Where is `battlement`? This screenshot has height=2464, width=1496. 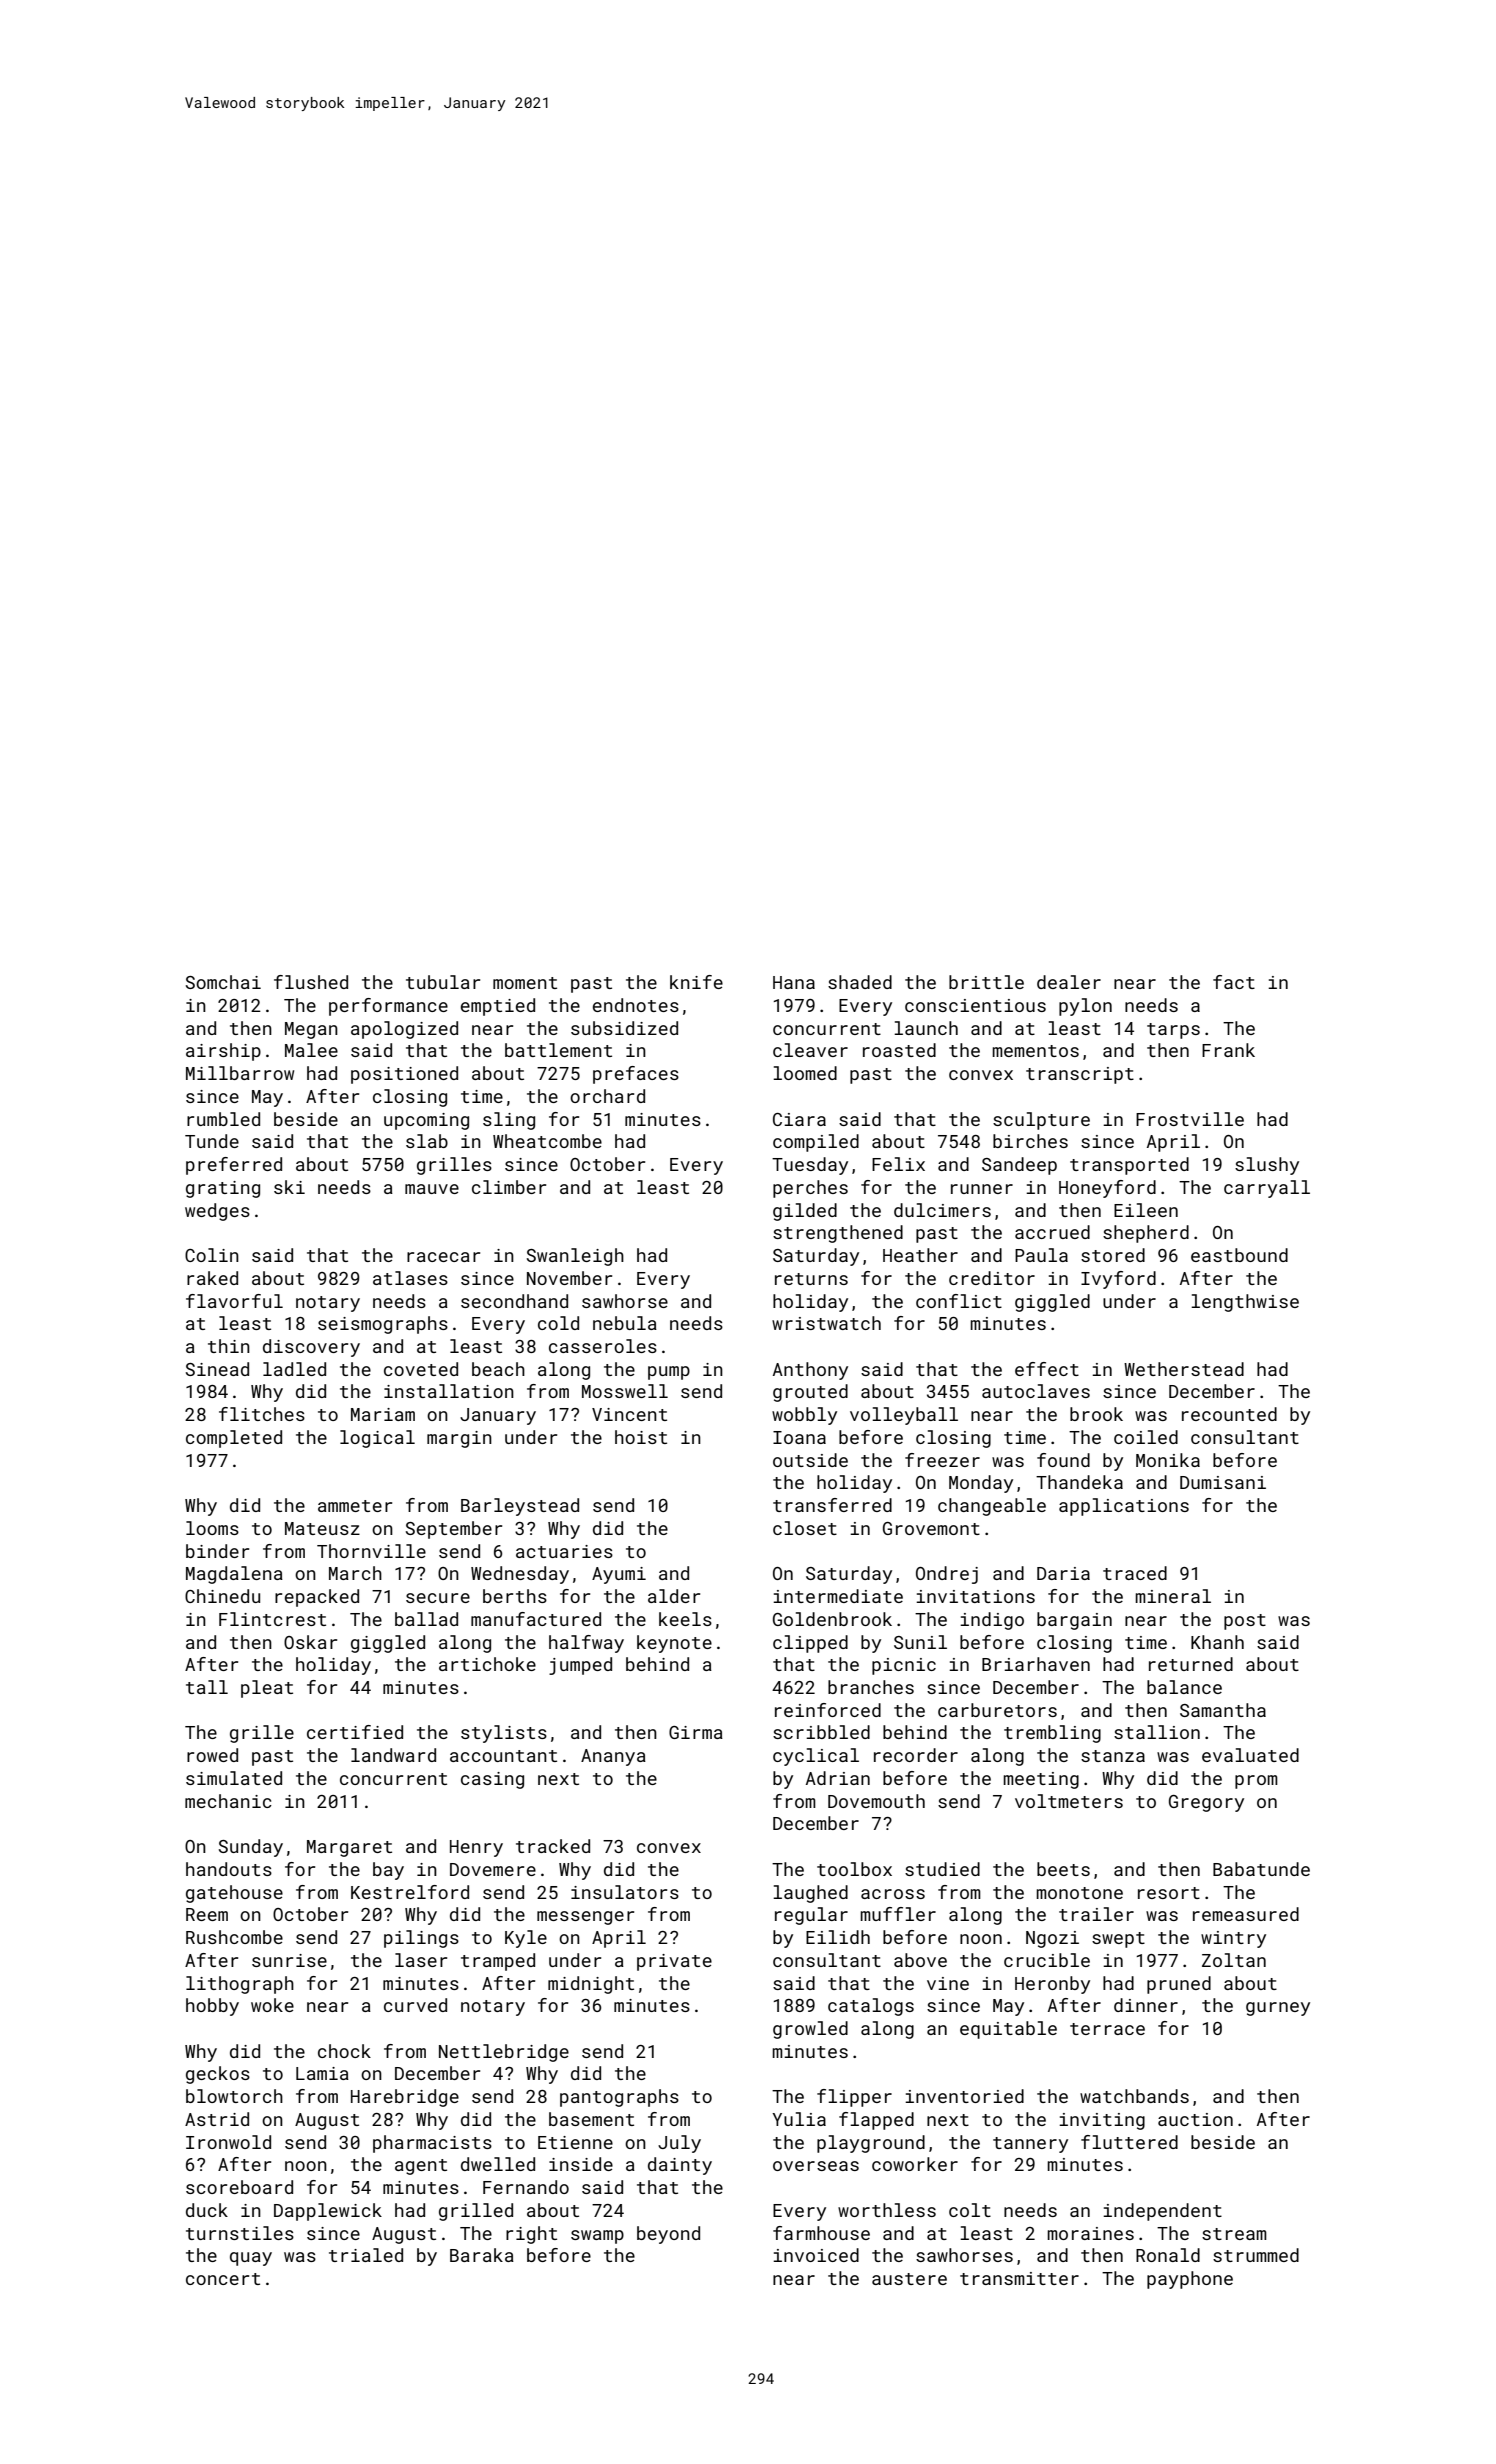 battlement is located at coordinates (558, 1050).
